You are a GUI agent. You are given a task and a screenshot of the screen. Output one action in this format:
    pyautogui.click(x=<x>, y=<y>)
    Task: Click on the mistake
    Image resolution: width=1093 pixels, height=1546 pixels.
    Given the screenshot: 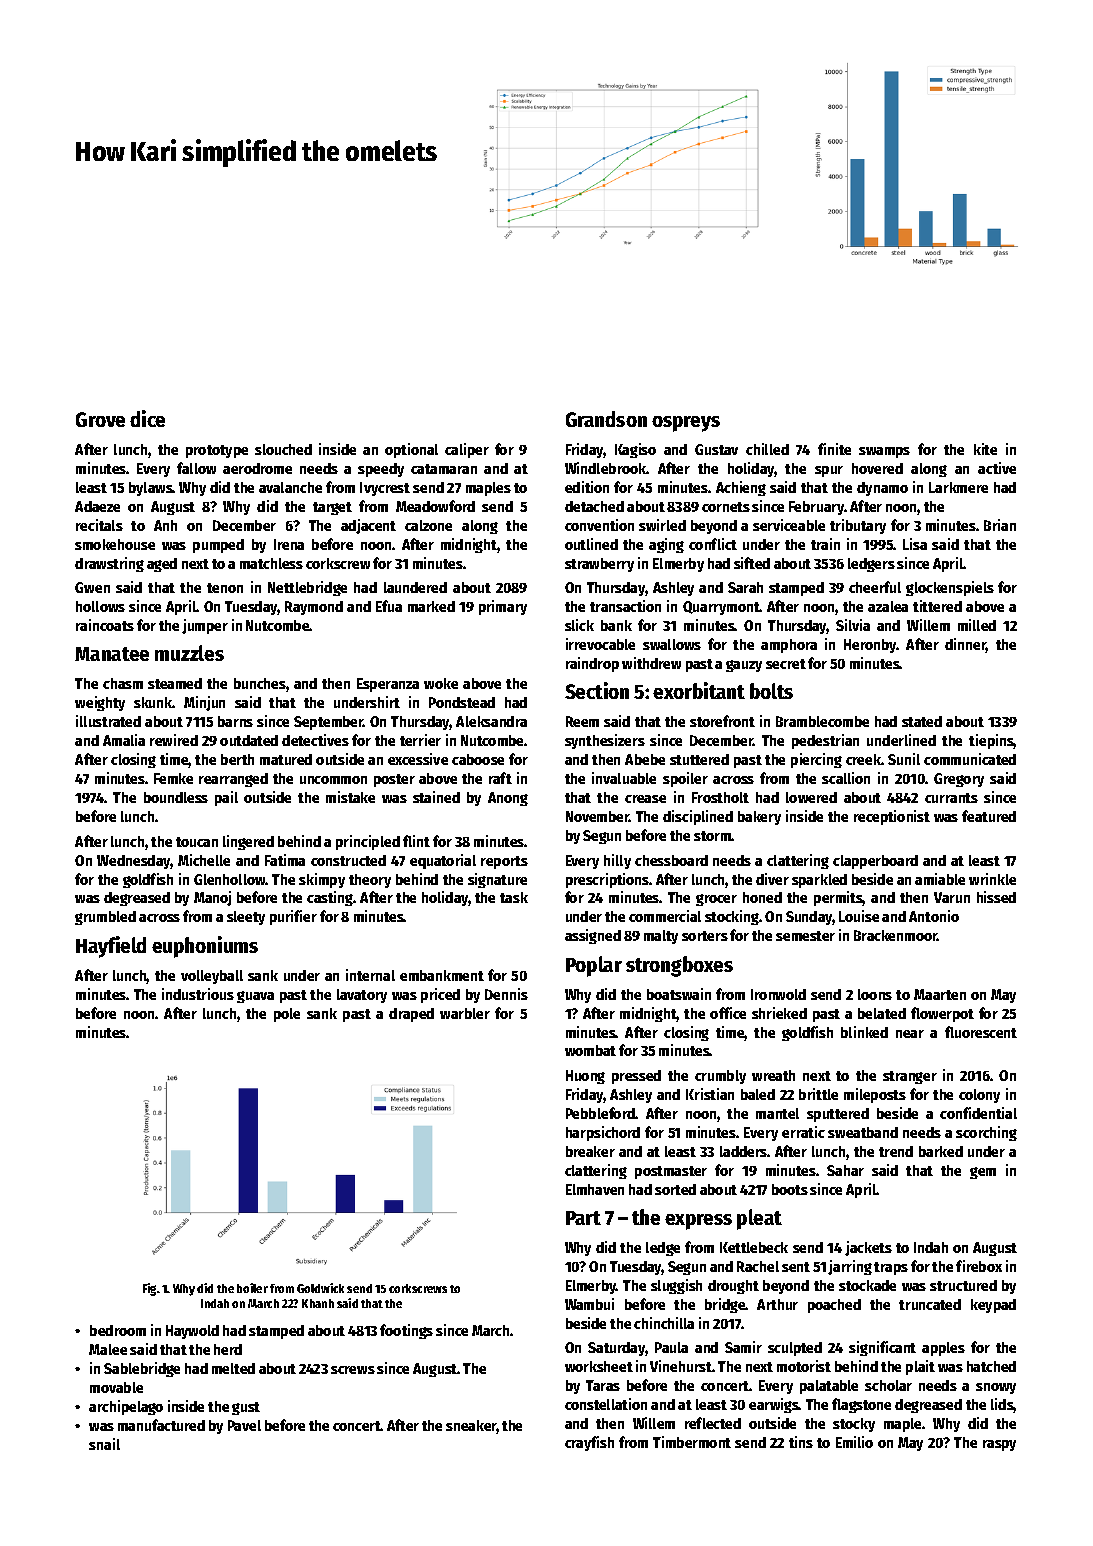 What is the action you would take?
    pyautogui.click(x=350, y=797)
